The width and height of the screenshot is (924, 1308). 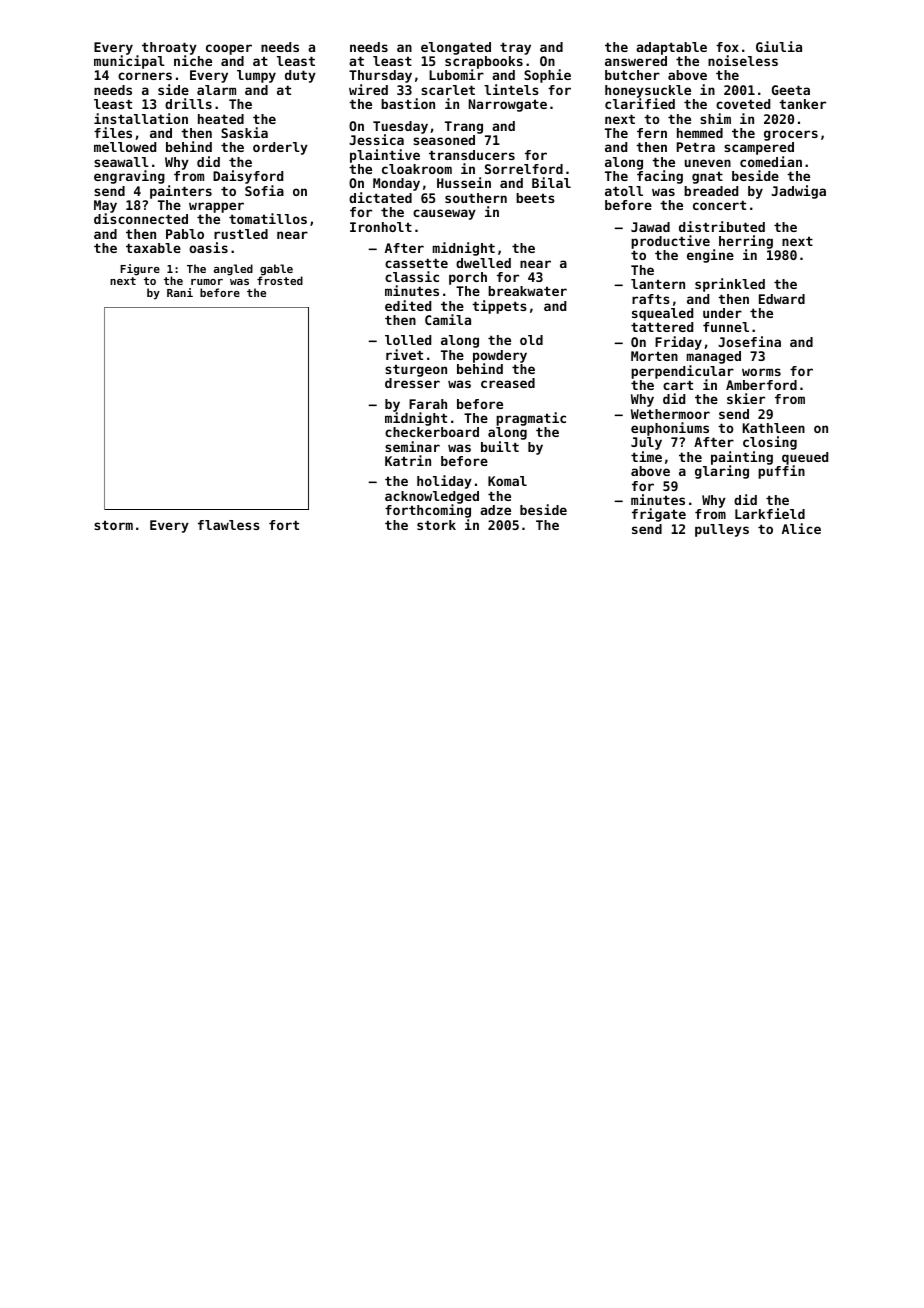 What do you see at coordinates (428, 404) in the screenshot?
I see `Farah` at bounding box center [428, 404].
